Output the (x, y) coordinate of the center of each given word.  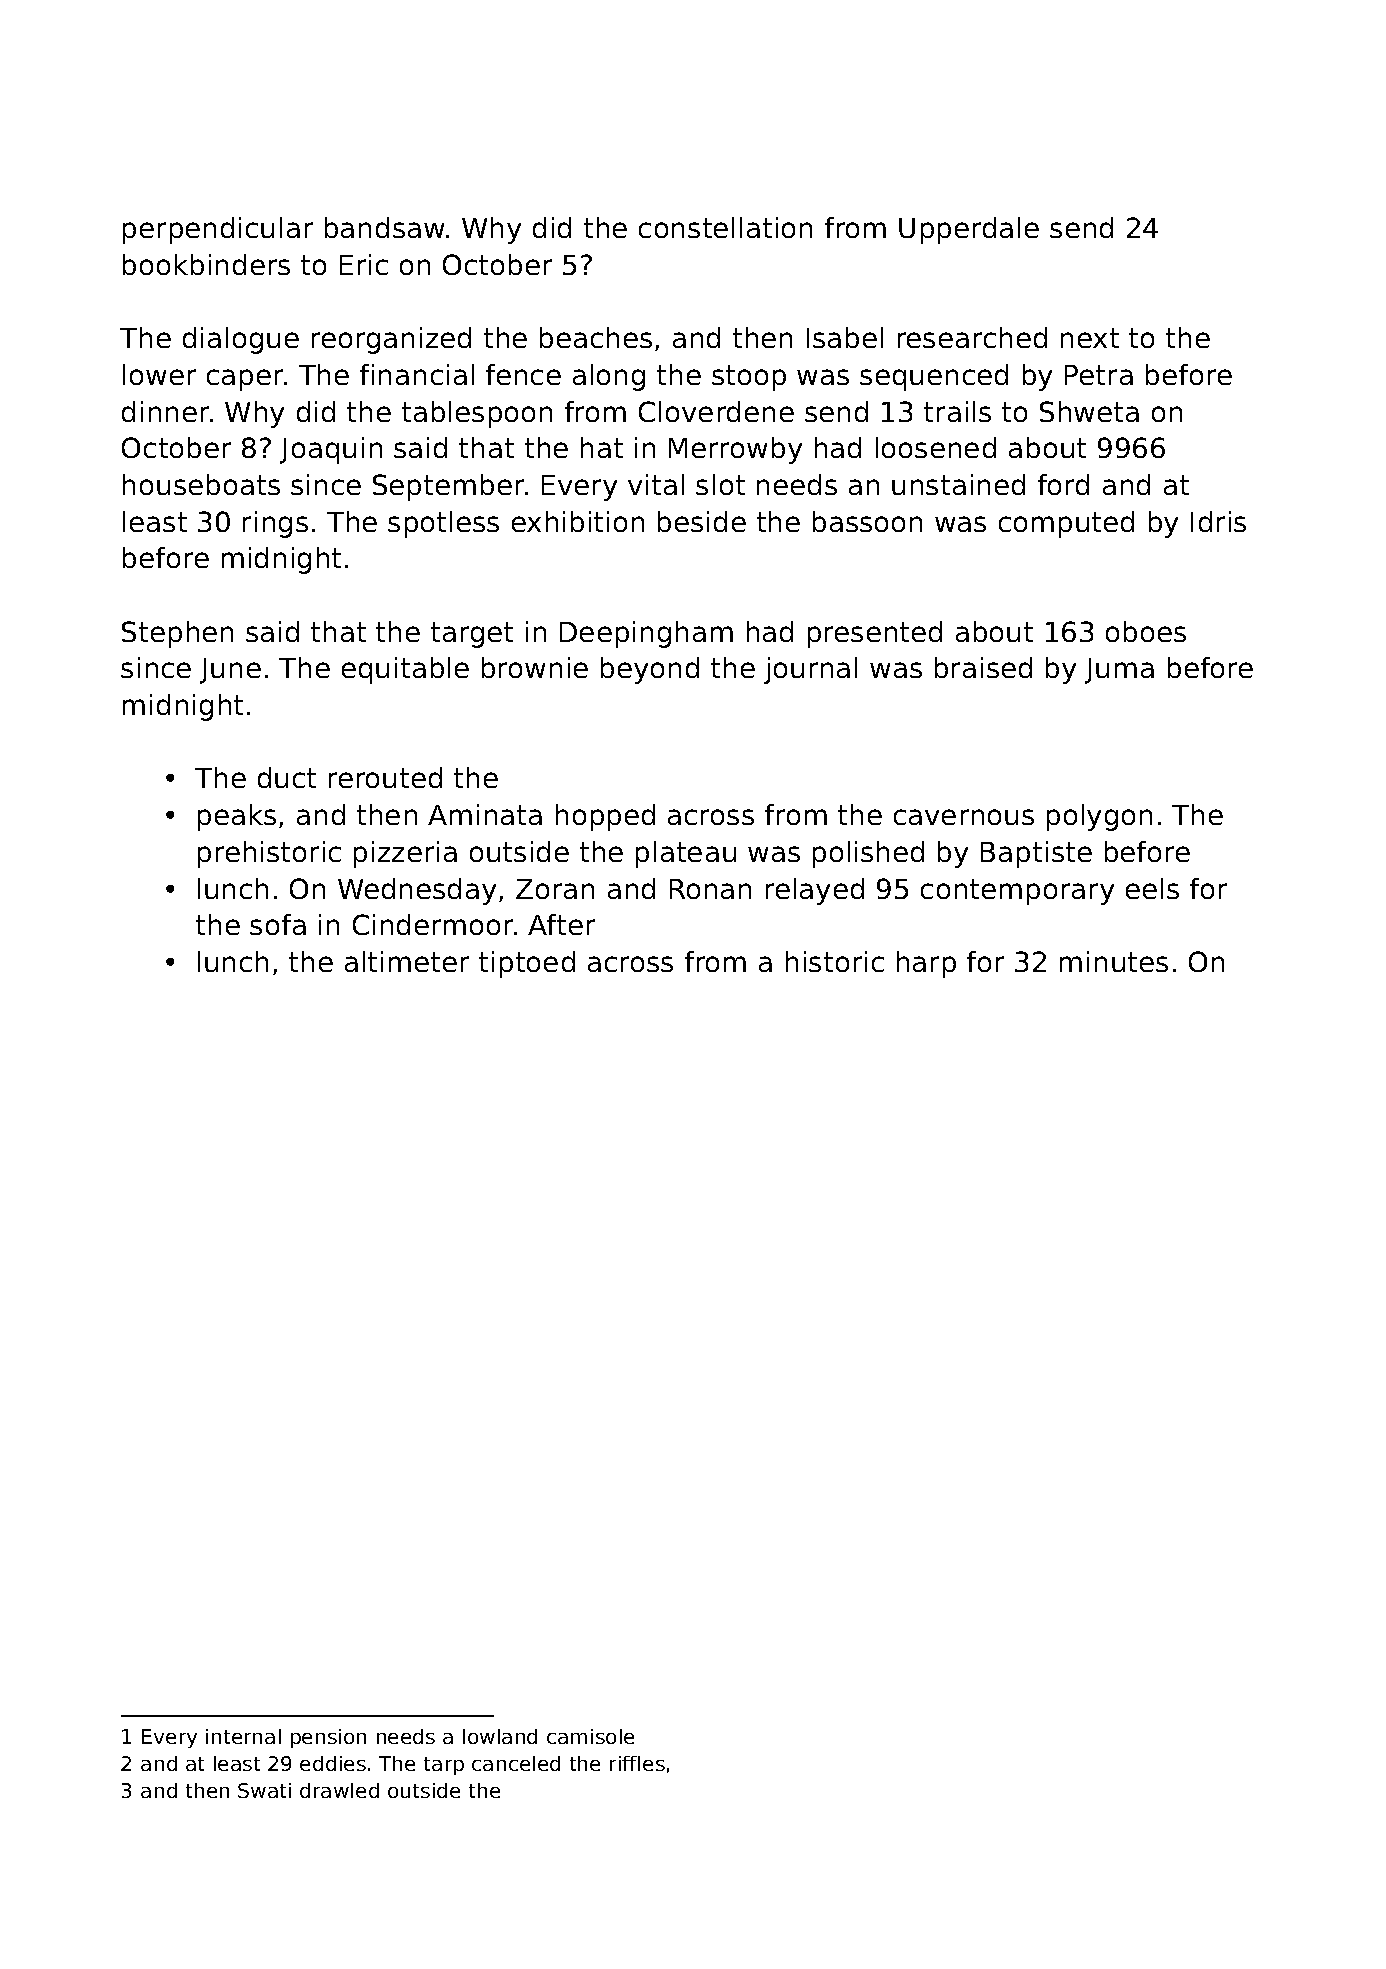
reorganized (391, 340)
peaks (237, 817)
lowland (500, 1736)
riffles (637, 1763)
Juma (1119, 671)
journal (810, 670)
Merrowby (735, 450)
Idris (1218, 521)
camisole (590, 1736)
